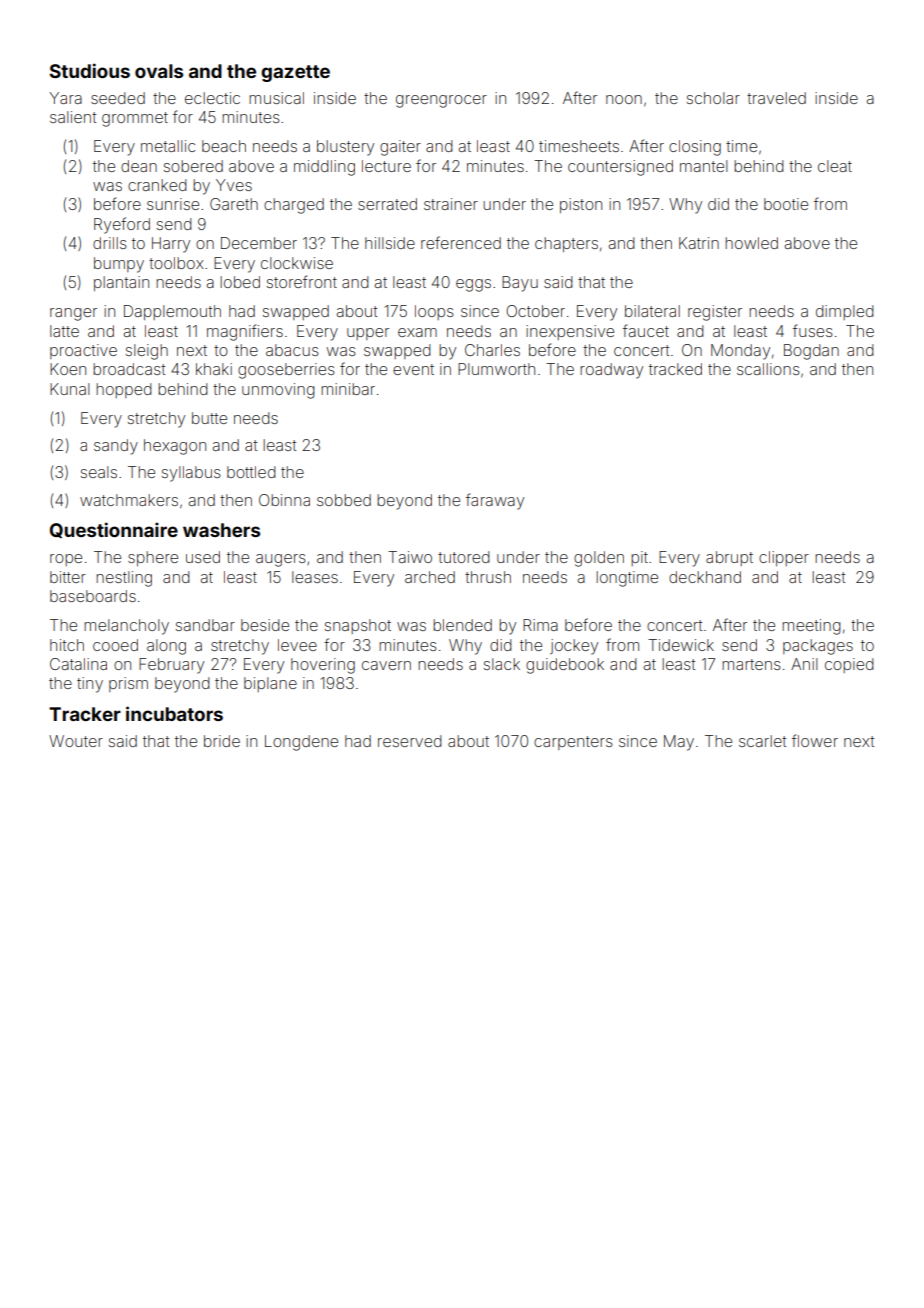 The height and width of the document is (1308, 924). Describe the element at coordinates (76, 741) in the document. I see `Wouter` at that location.
